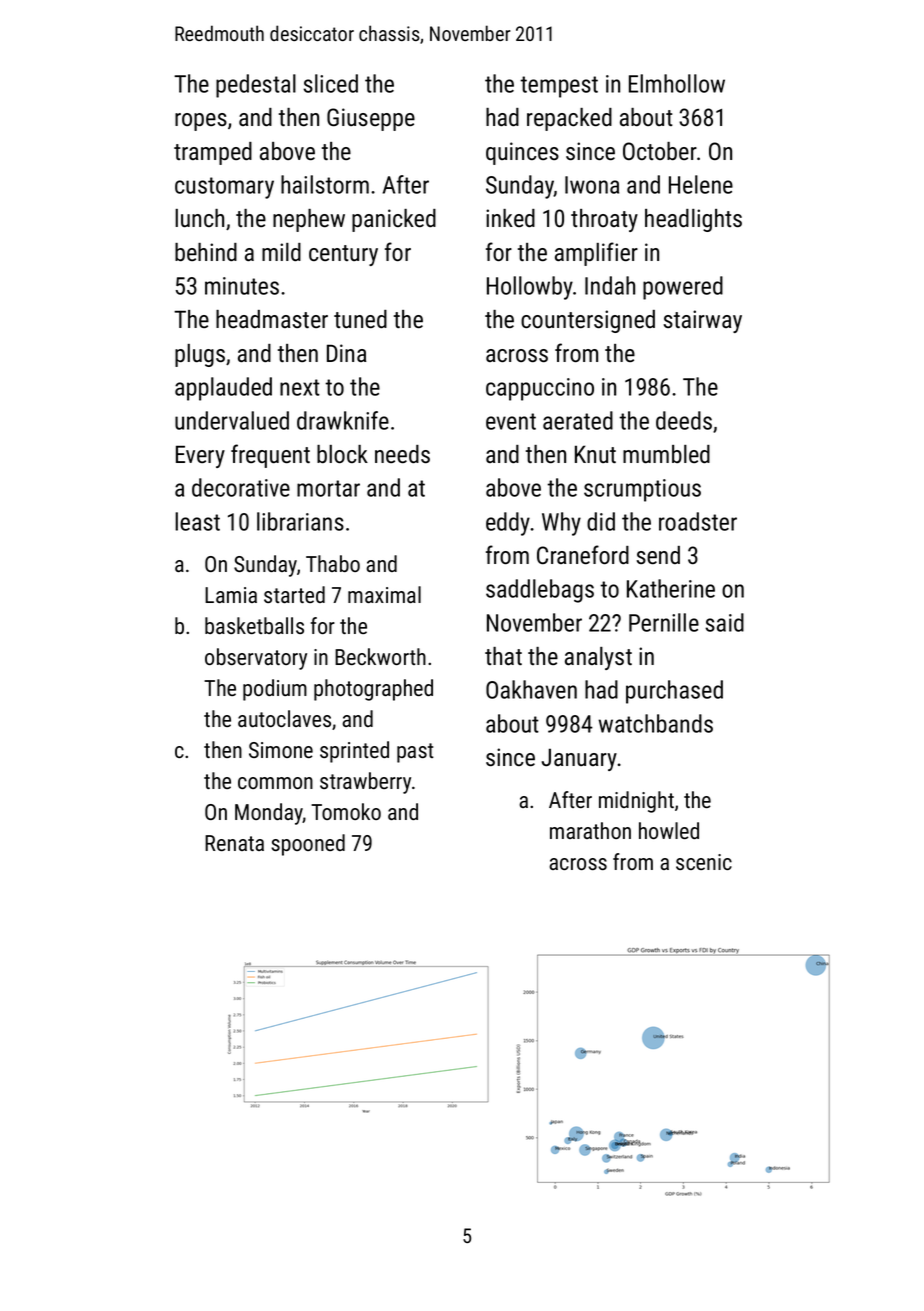 The height and width of the document is (1311, 924). Describe the element at coordinates (242, 286) in the document. I see `minutes` at that location.
